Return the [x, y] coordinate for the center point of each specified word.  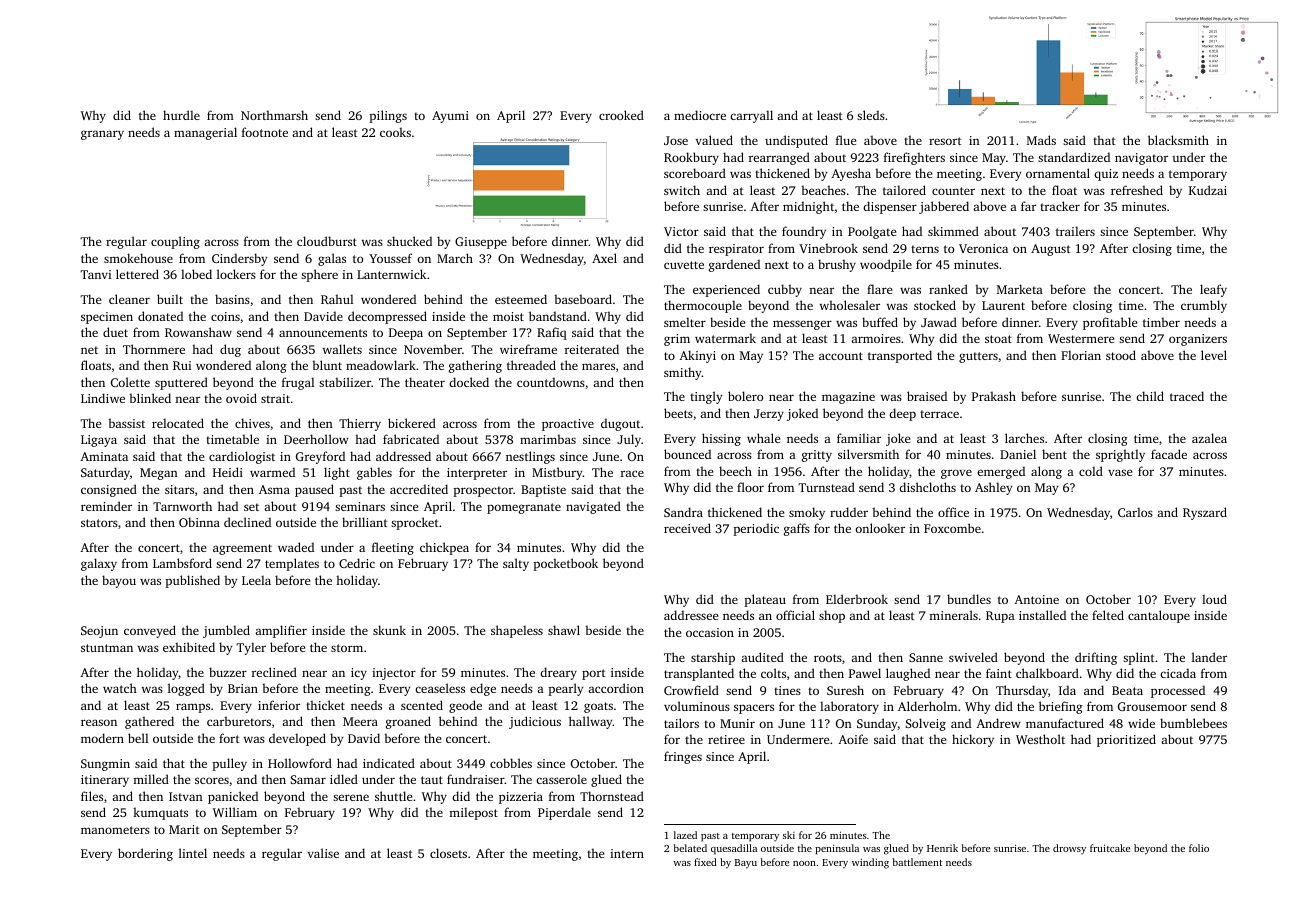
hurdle [181, 115]
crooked [621, 115]
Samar [308, 779]
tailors [681, 723]
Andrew [998, 723]
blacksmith [1178, 140]
